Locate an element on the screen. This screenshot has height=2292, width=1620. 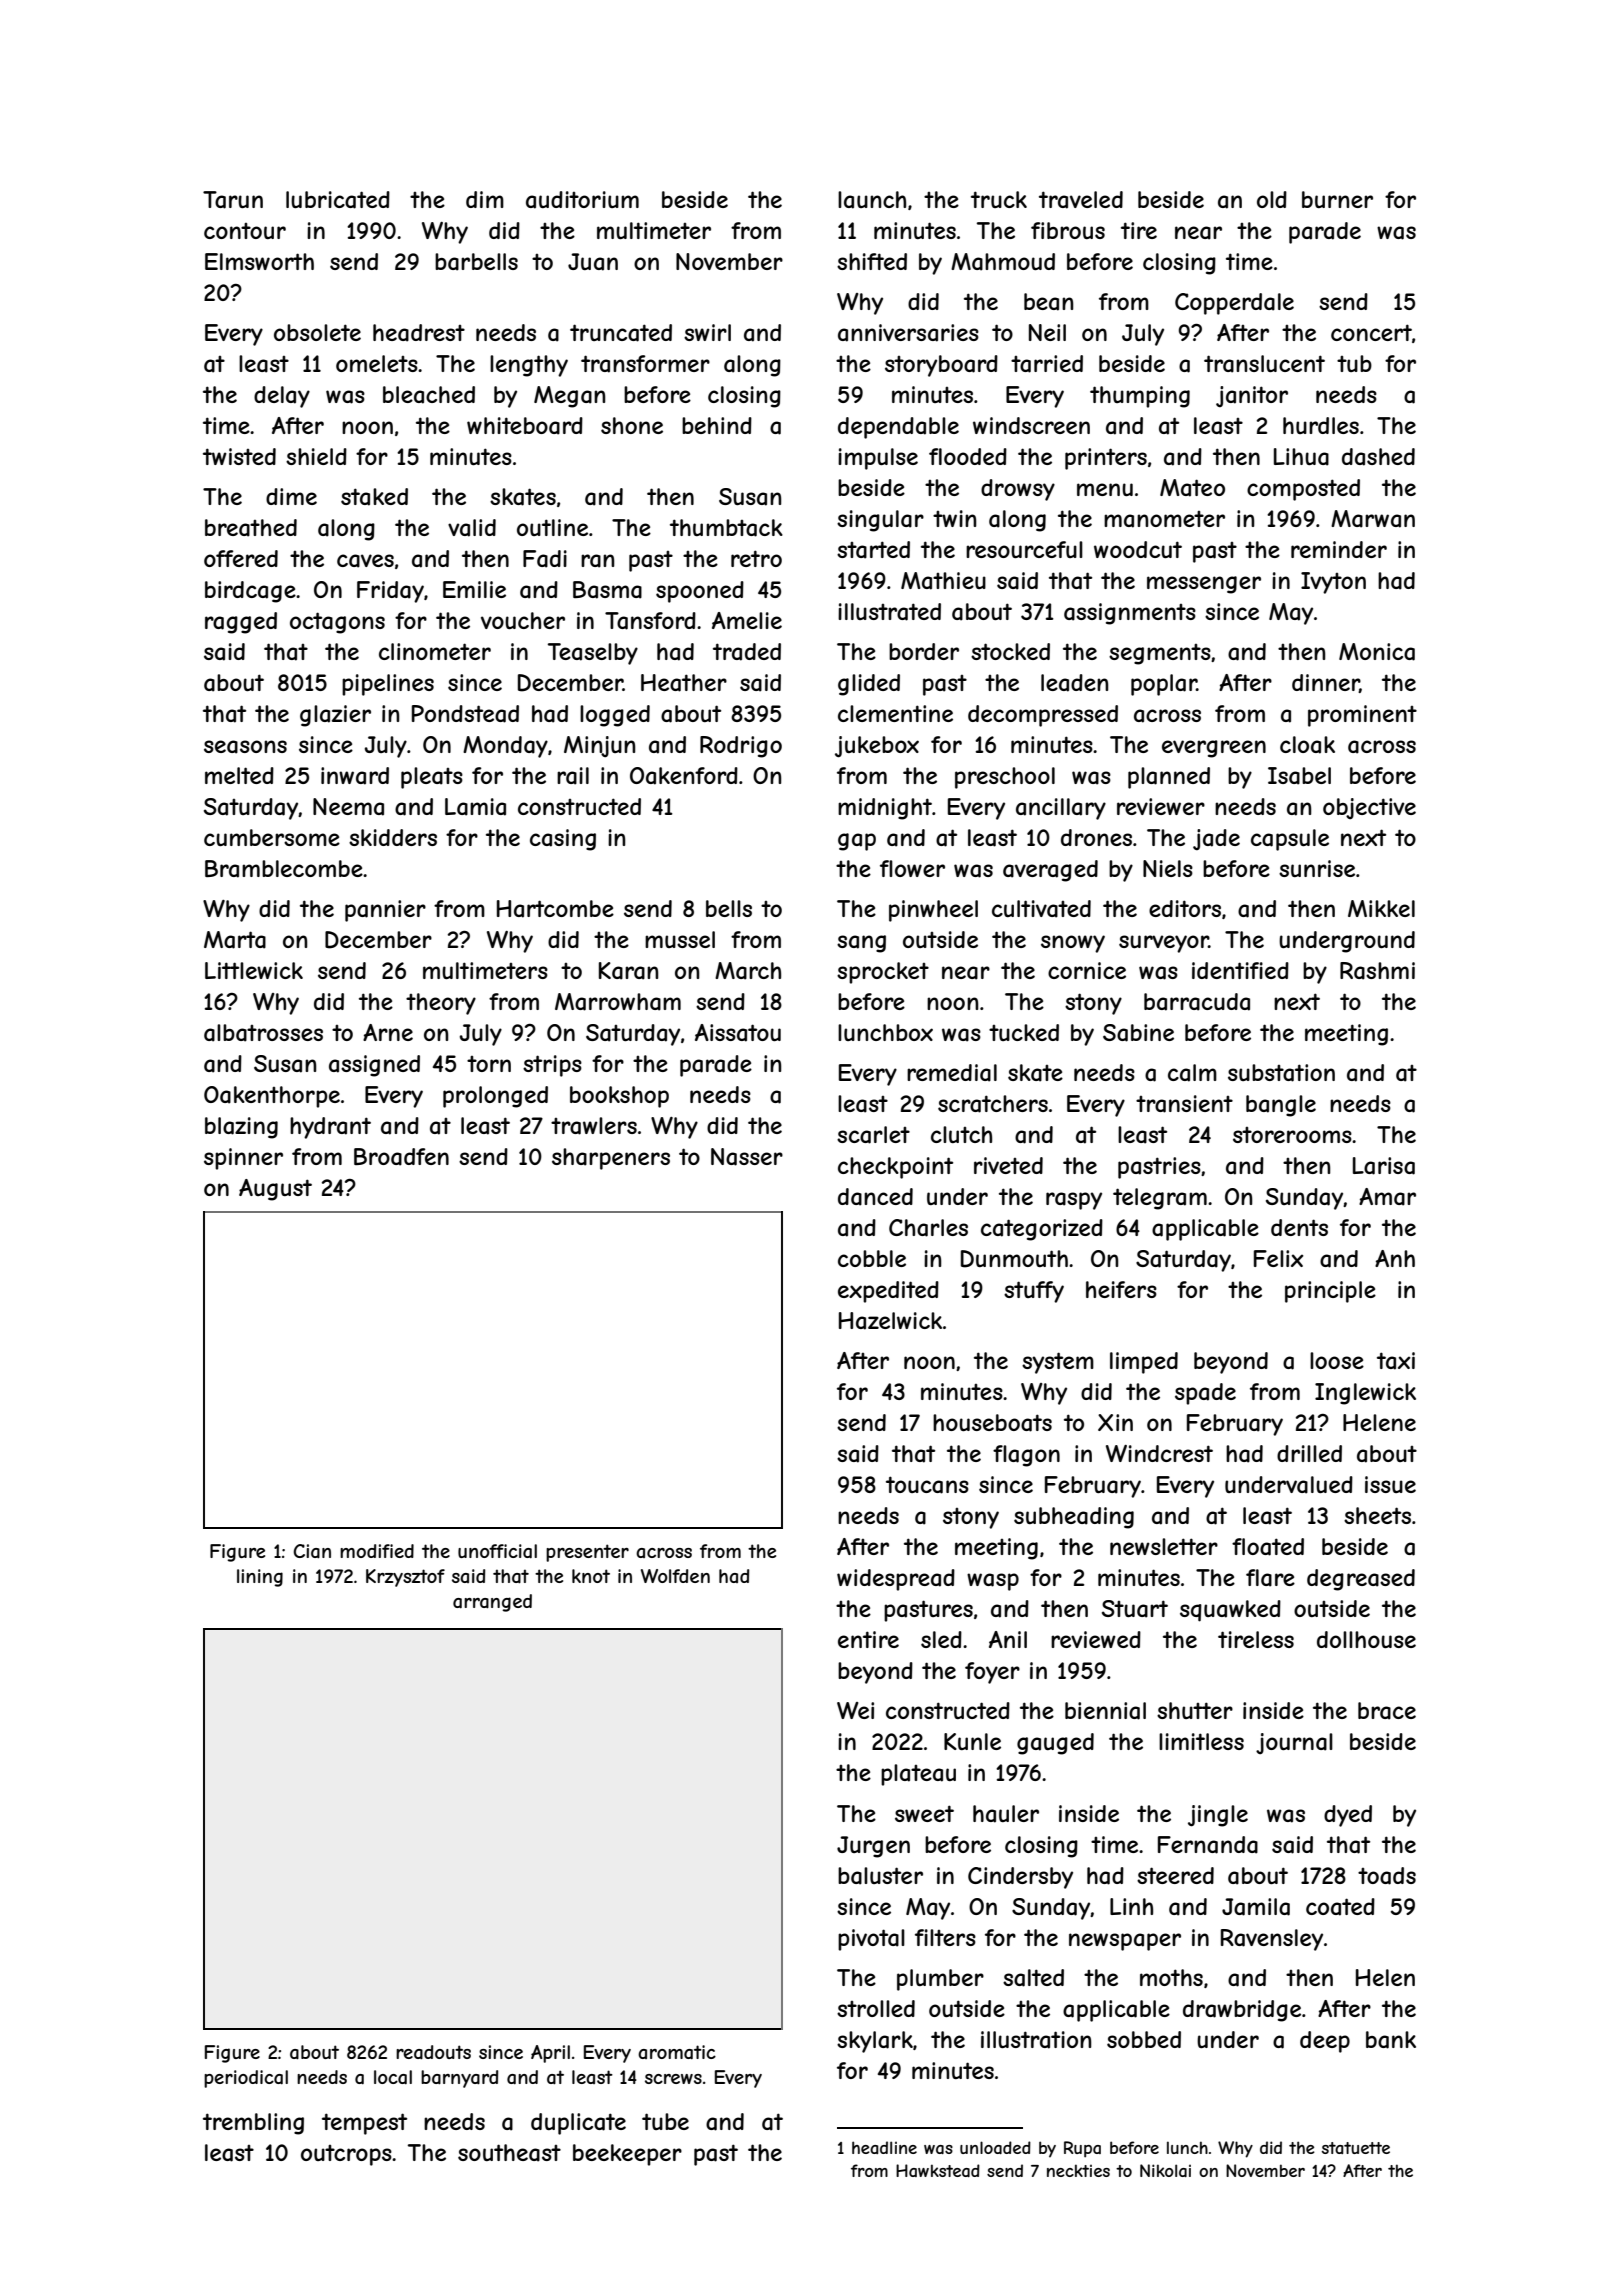
arranged is located at coordinates (492, 1603).
